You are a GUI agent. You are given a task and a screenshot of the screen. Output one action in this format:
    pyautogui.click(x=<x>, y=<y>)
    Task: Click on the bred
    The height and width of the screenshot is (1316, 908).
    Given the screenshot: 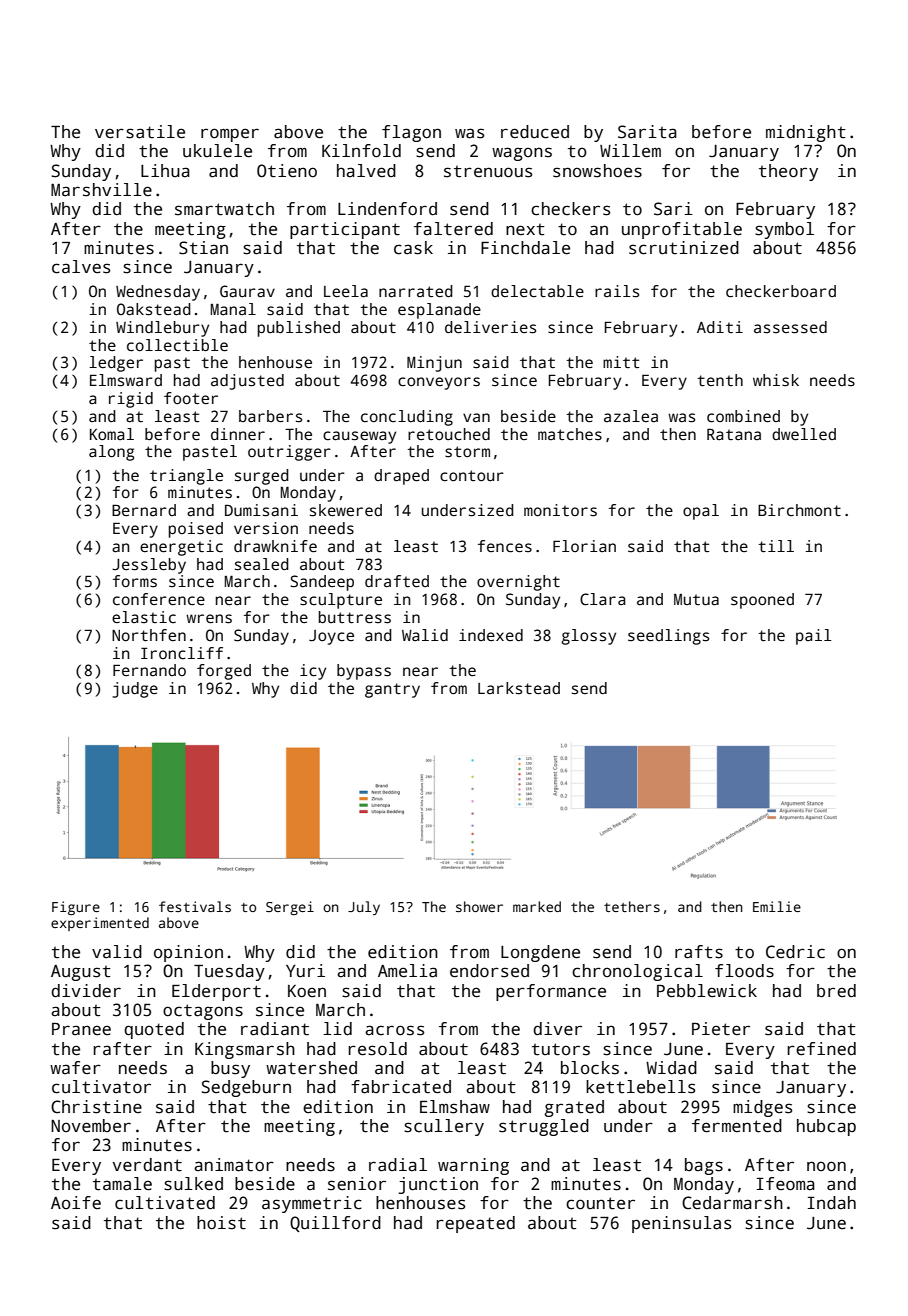 What is the action you would take?
    pyautogui.click(x=836, y=991)
